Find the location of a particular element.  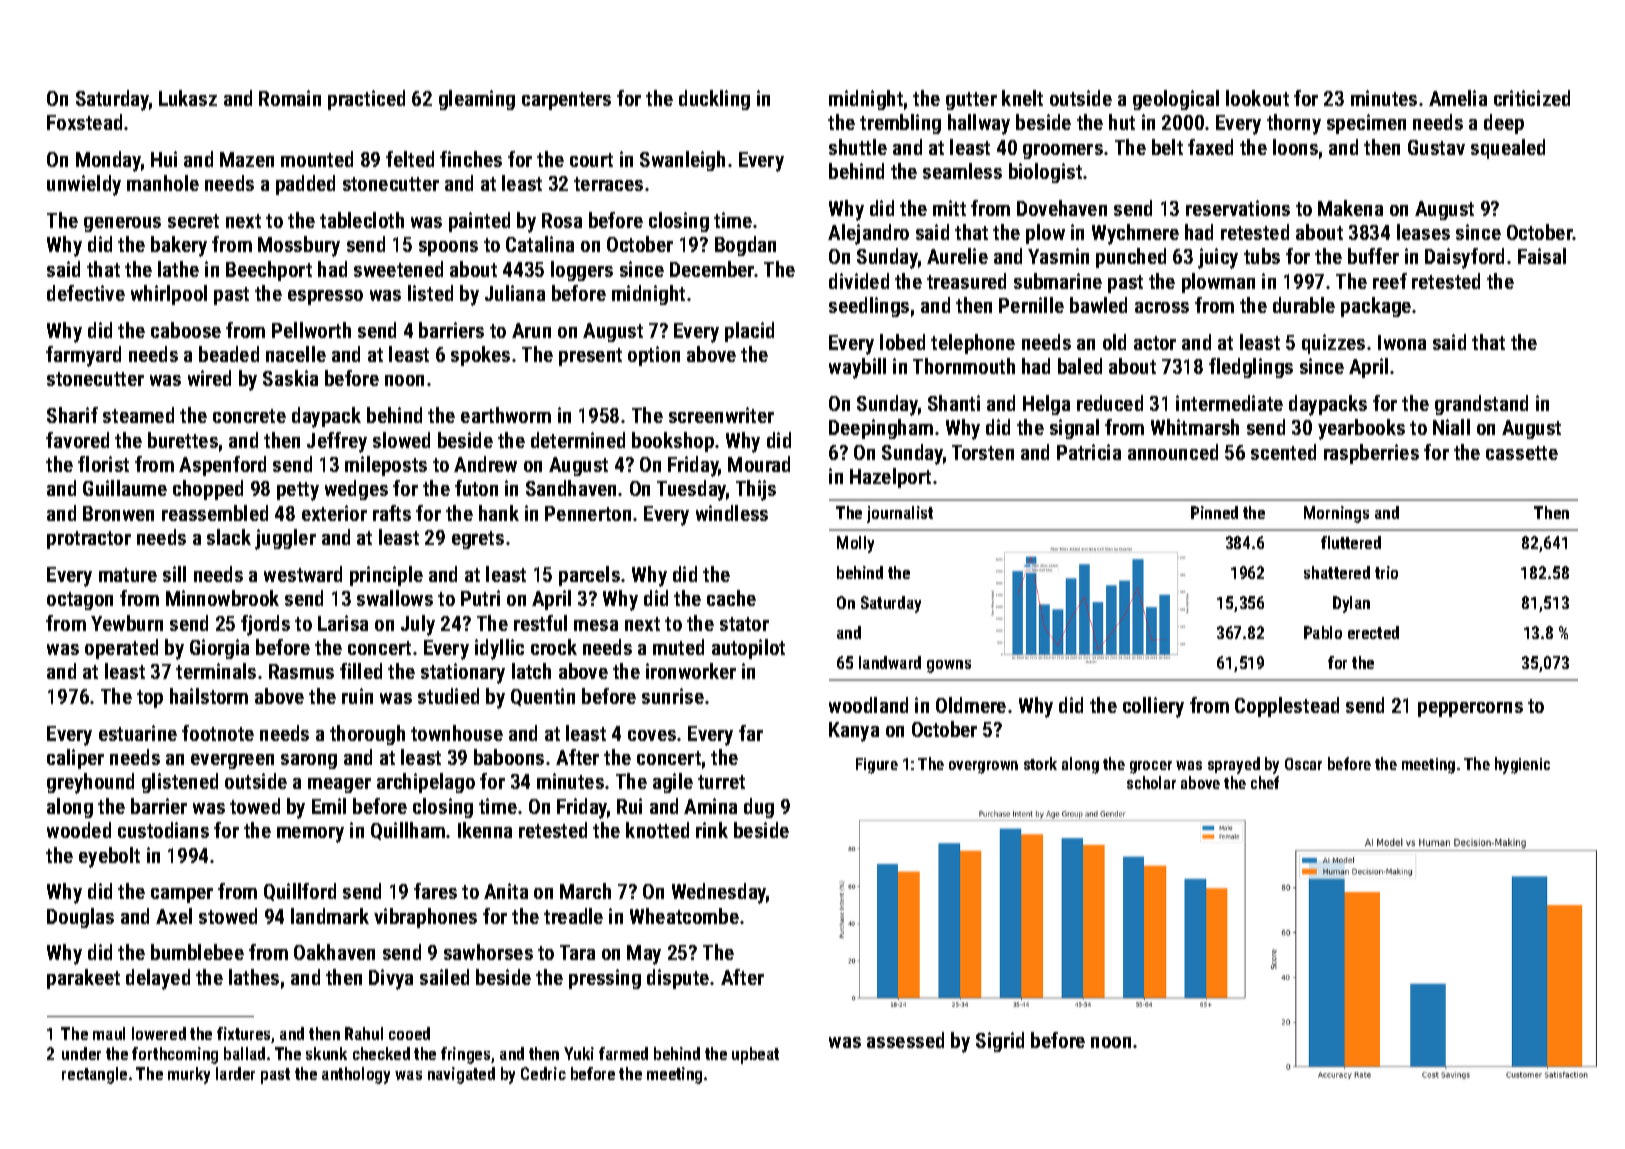

reservations is located at coordinates (1238, 208).
